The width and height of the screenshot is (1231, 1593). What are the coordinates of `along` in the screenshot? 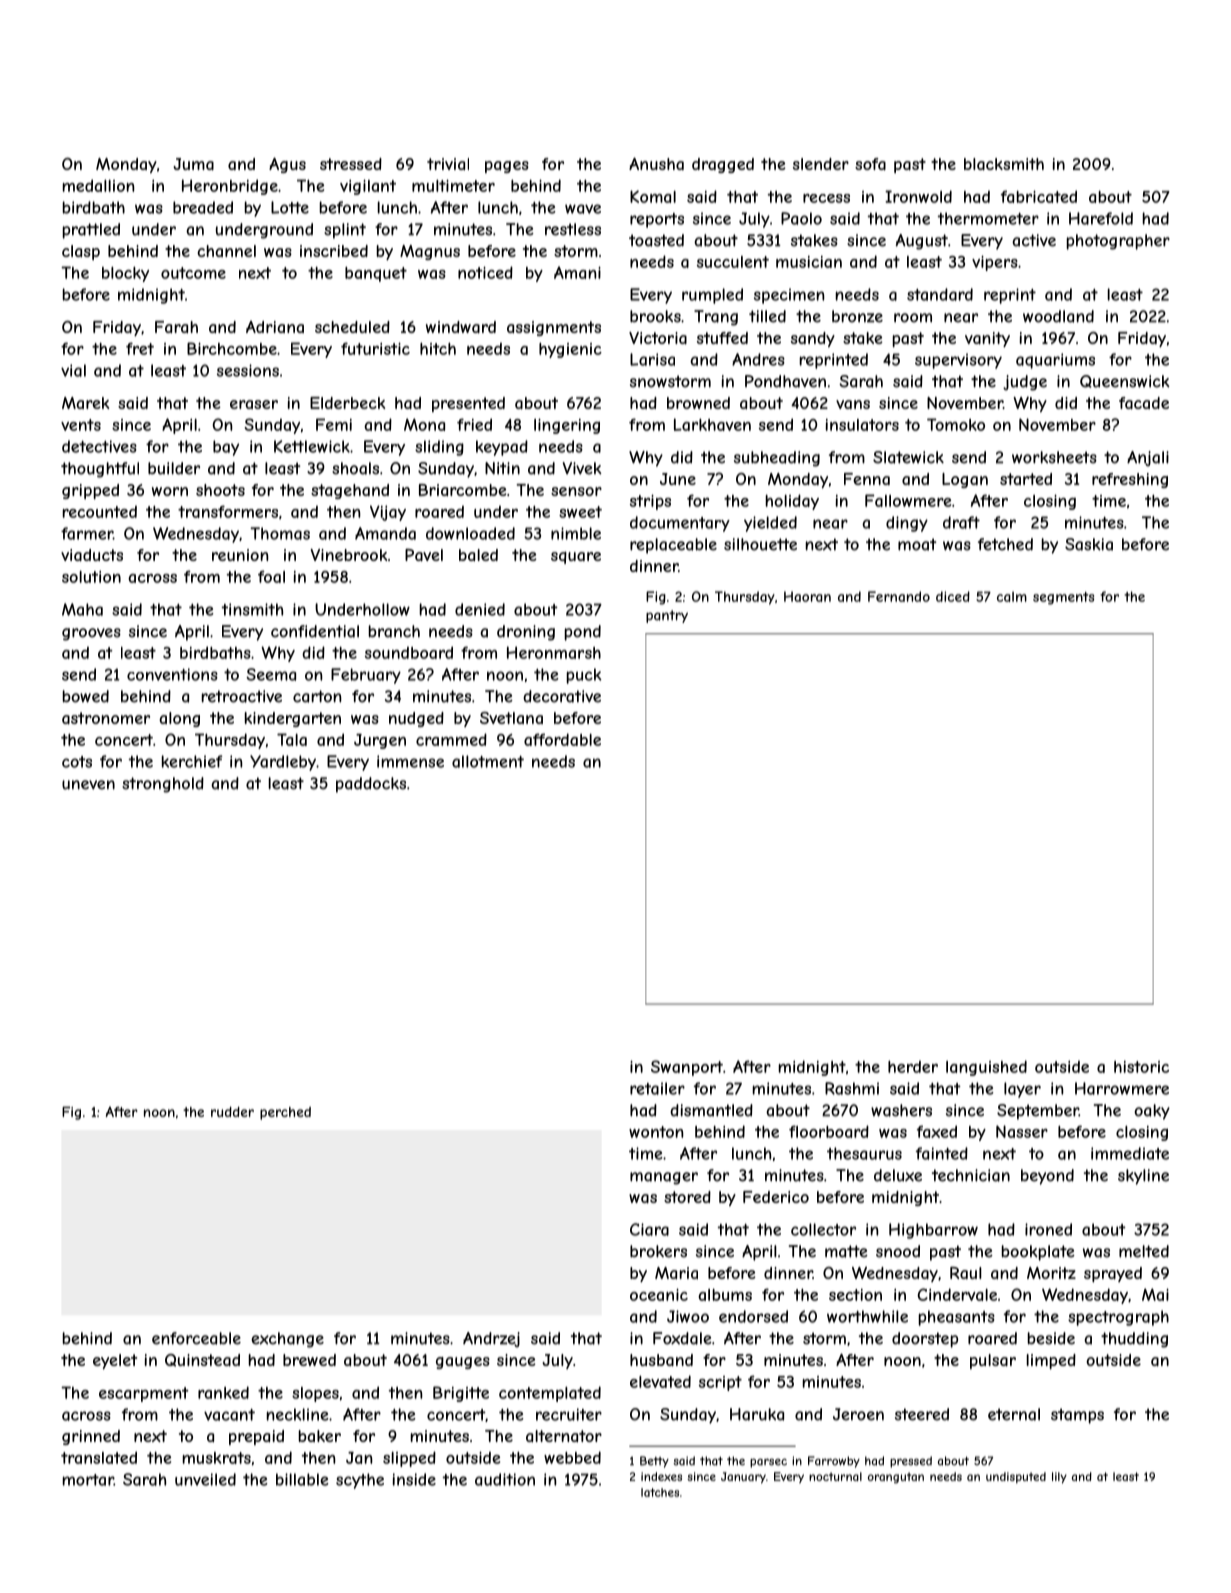 It's located at (179, 719).
